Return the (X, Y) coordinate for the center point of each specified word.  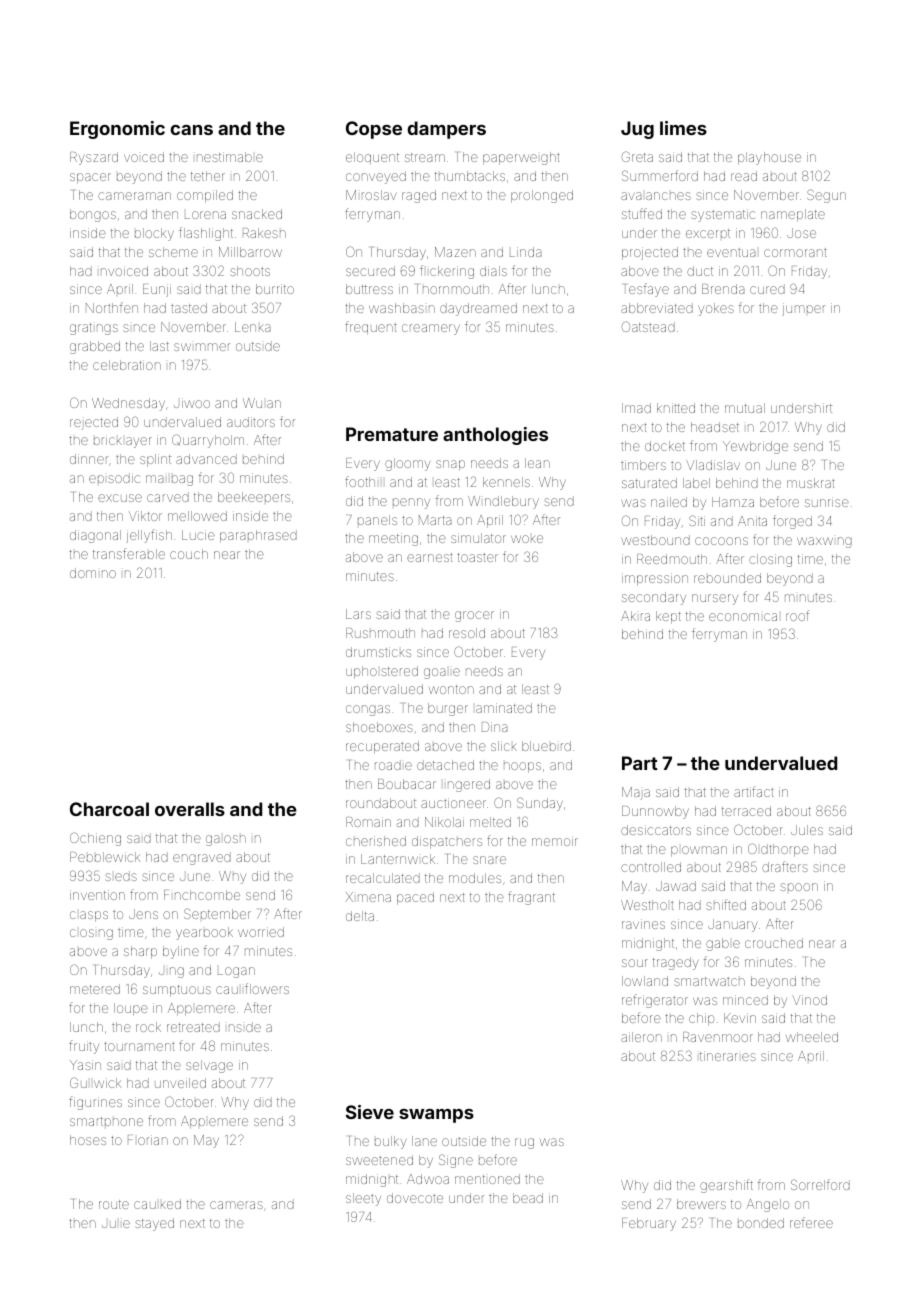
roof (797, 615)
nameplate (793, 215)
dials (493, 271)
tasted (189, 308)
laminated (504, 708)
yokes (716, 309)
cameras (236, 1205)
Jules (807, 830)
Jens (143, 914)
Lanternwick (398, 859)
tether (208, 176)
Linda (525, 252)
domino (93, 573)
